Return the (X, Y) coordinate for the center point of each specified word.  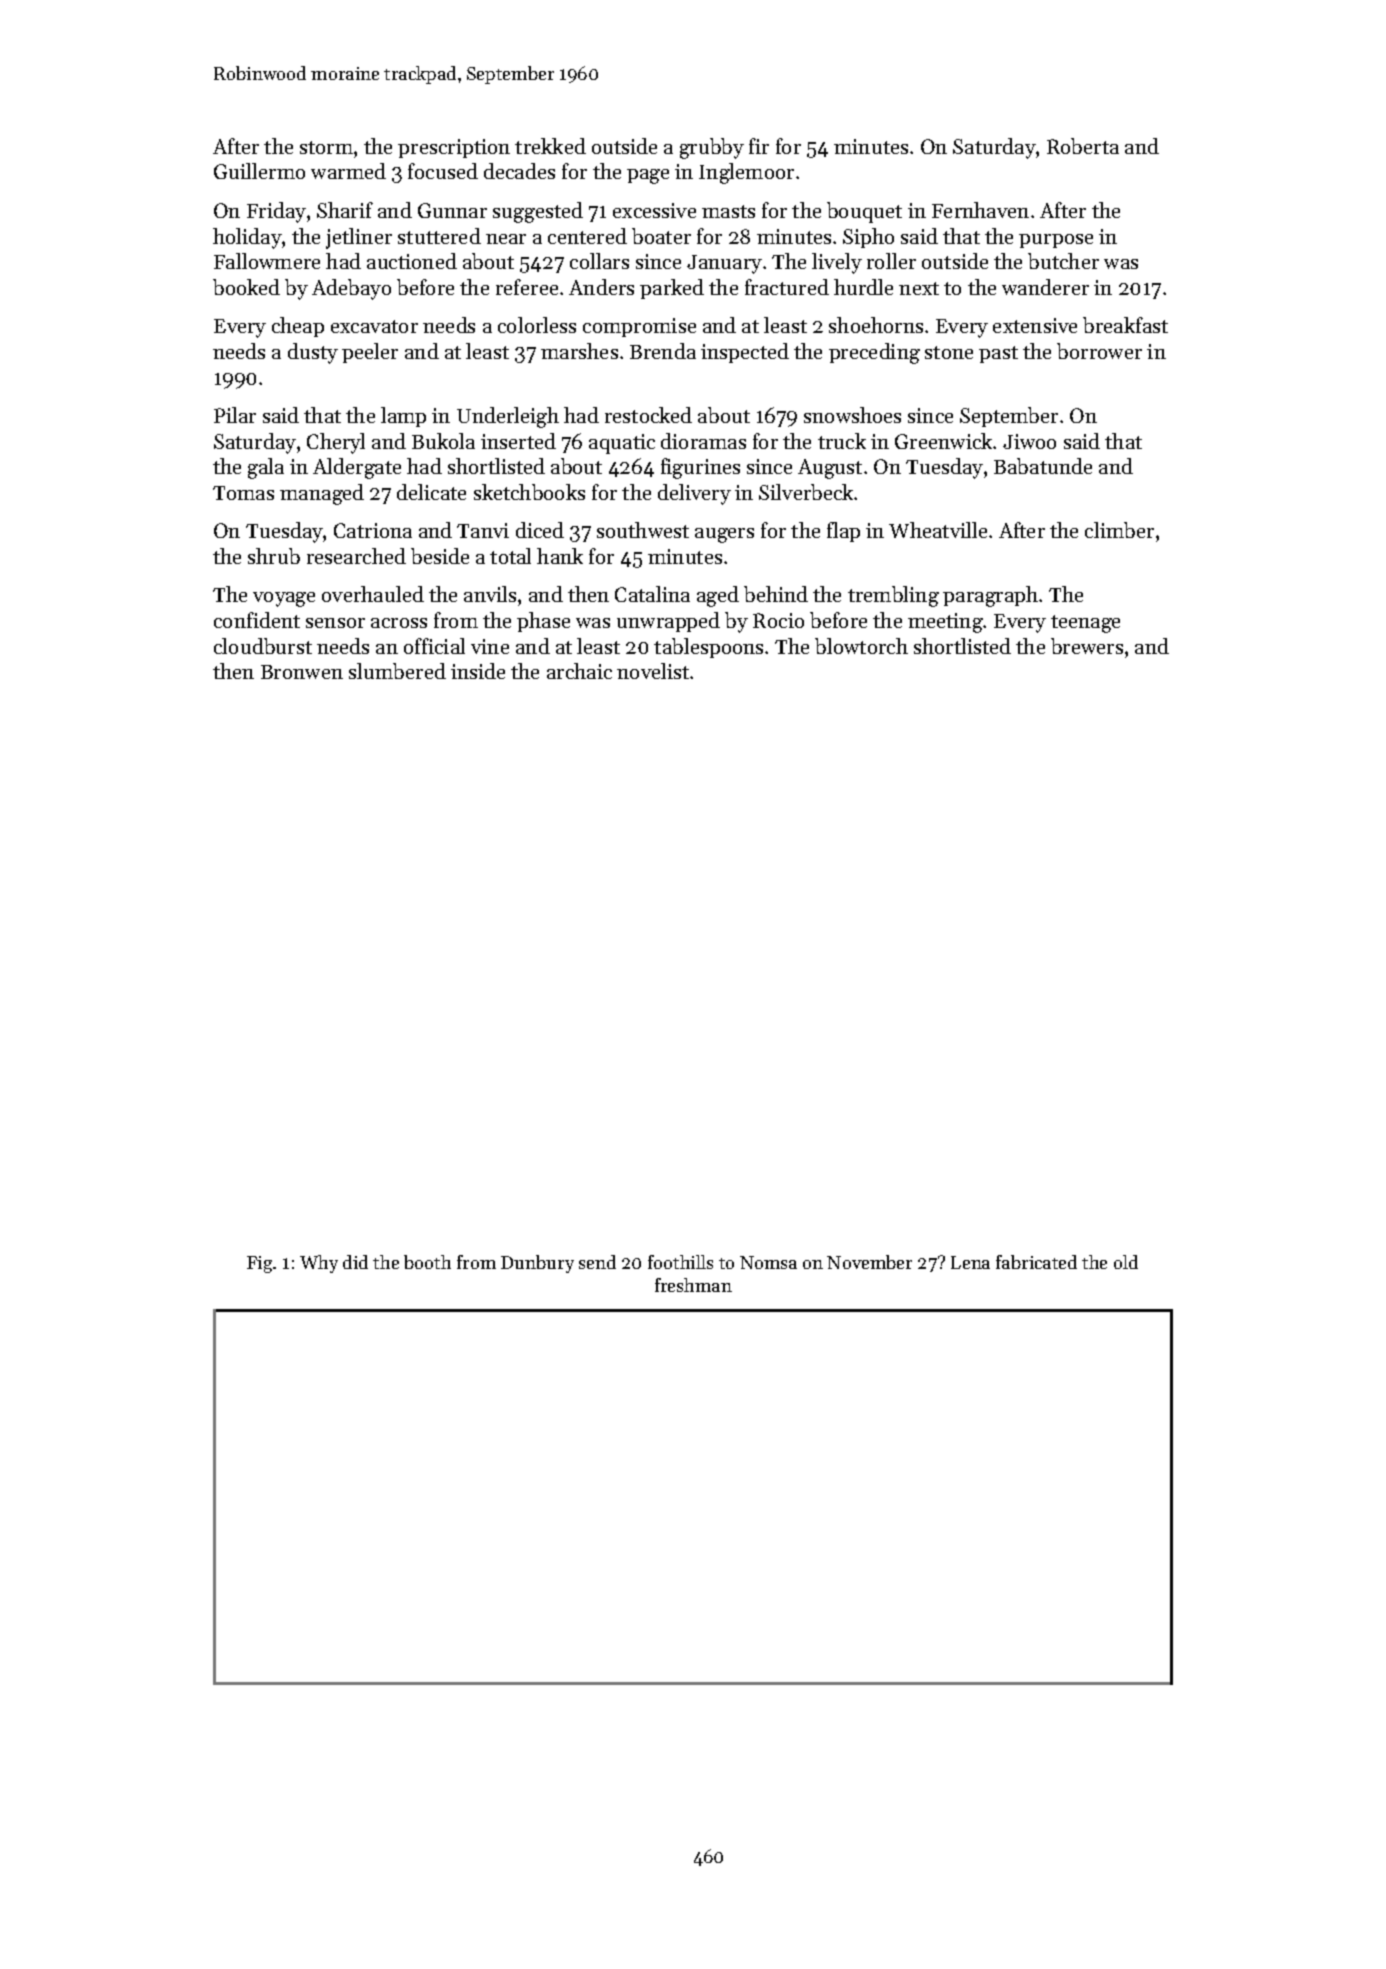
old (1126, 1262)
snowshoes (852, 415)
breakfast (1125, 325)
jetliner (359, 238)
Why (319, 1264)
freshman (693, 1285)
